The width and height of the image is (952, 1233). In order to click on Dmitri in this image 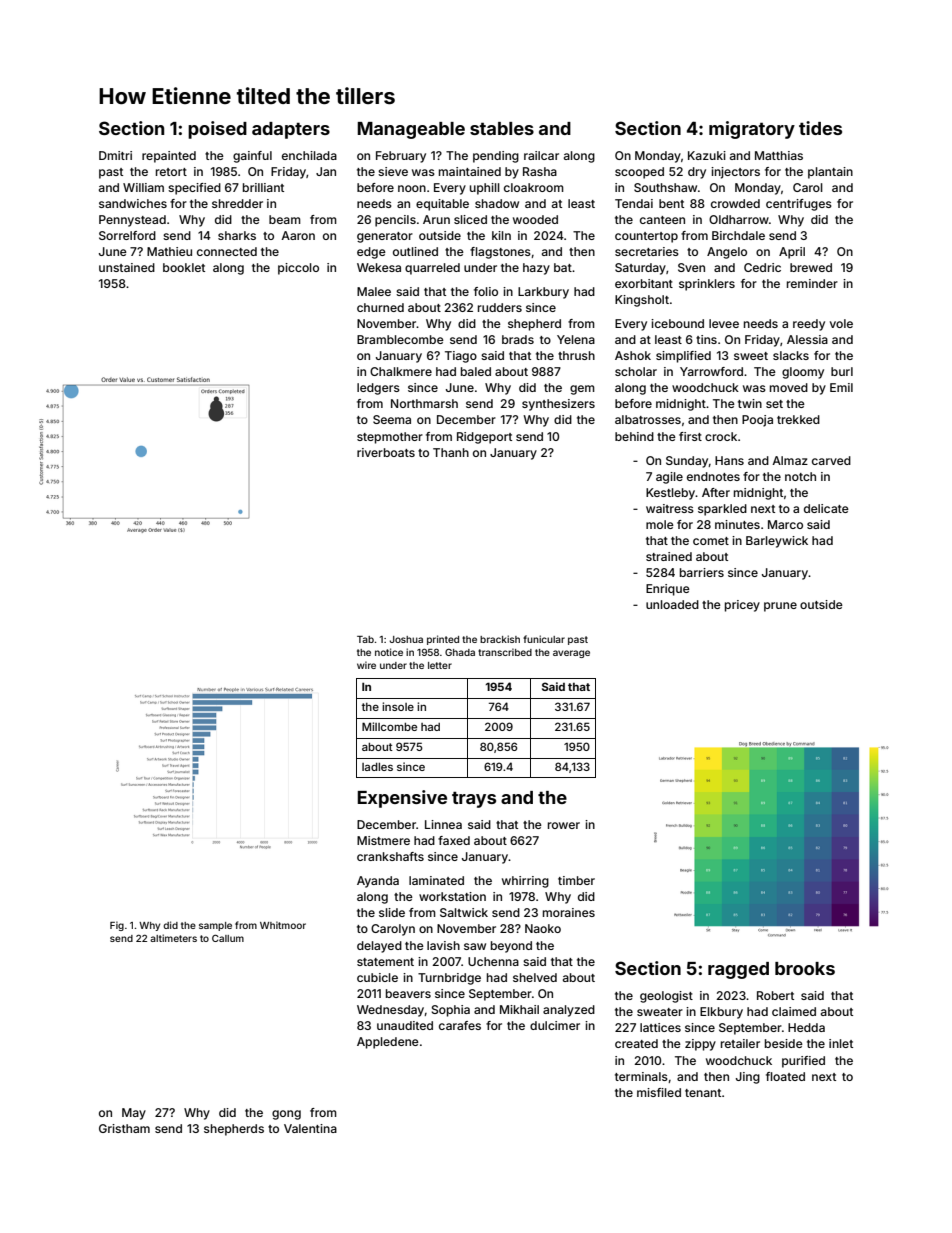, I will do `click(115, 155)`.
